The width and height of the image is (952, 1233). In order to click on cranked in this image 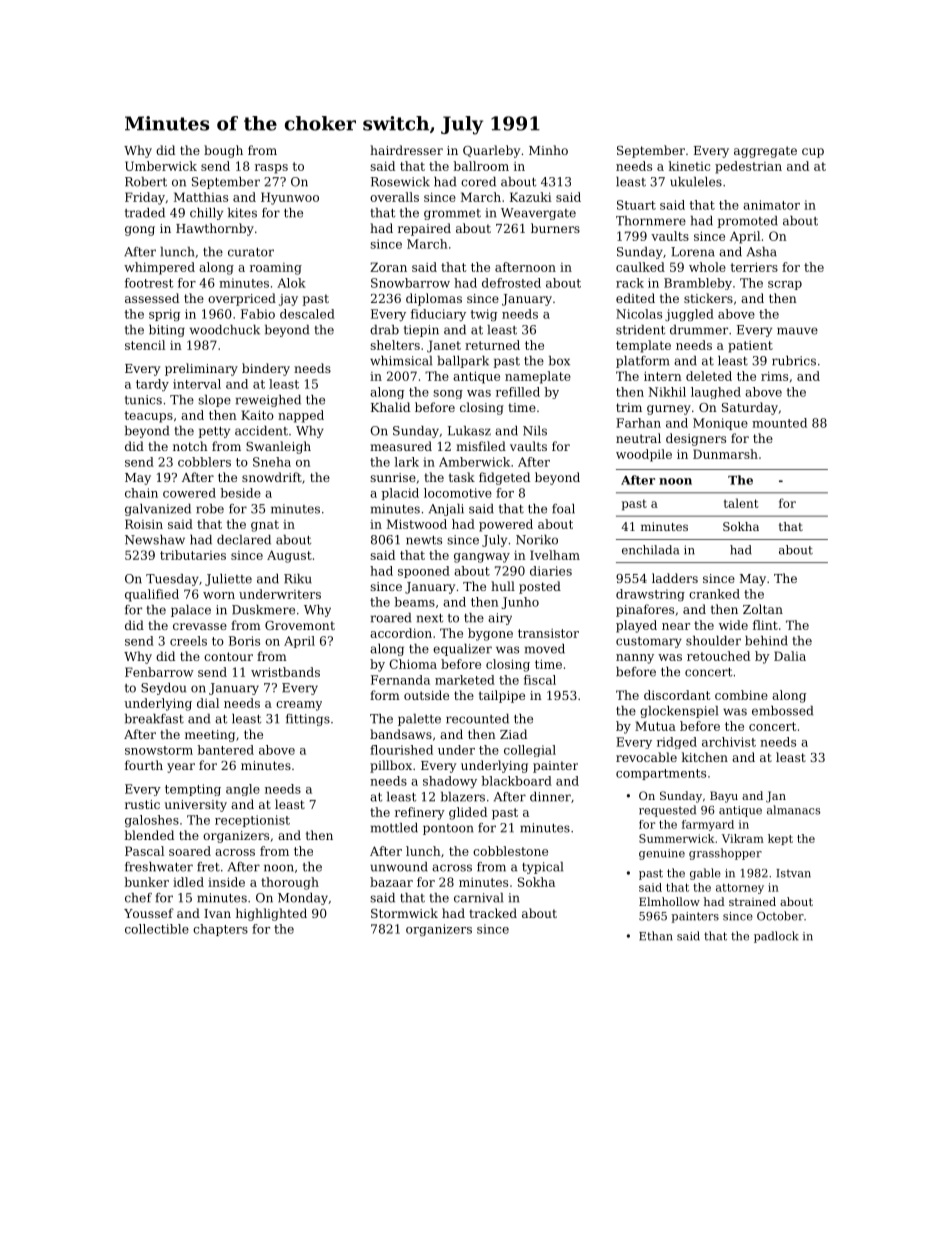, I will do `click(714, 594)`.
